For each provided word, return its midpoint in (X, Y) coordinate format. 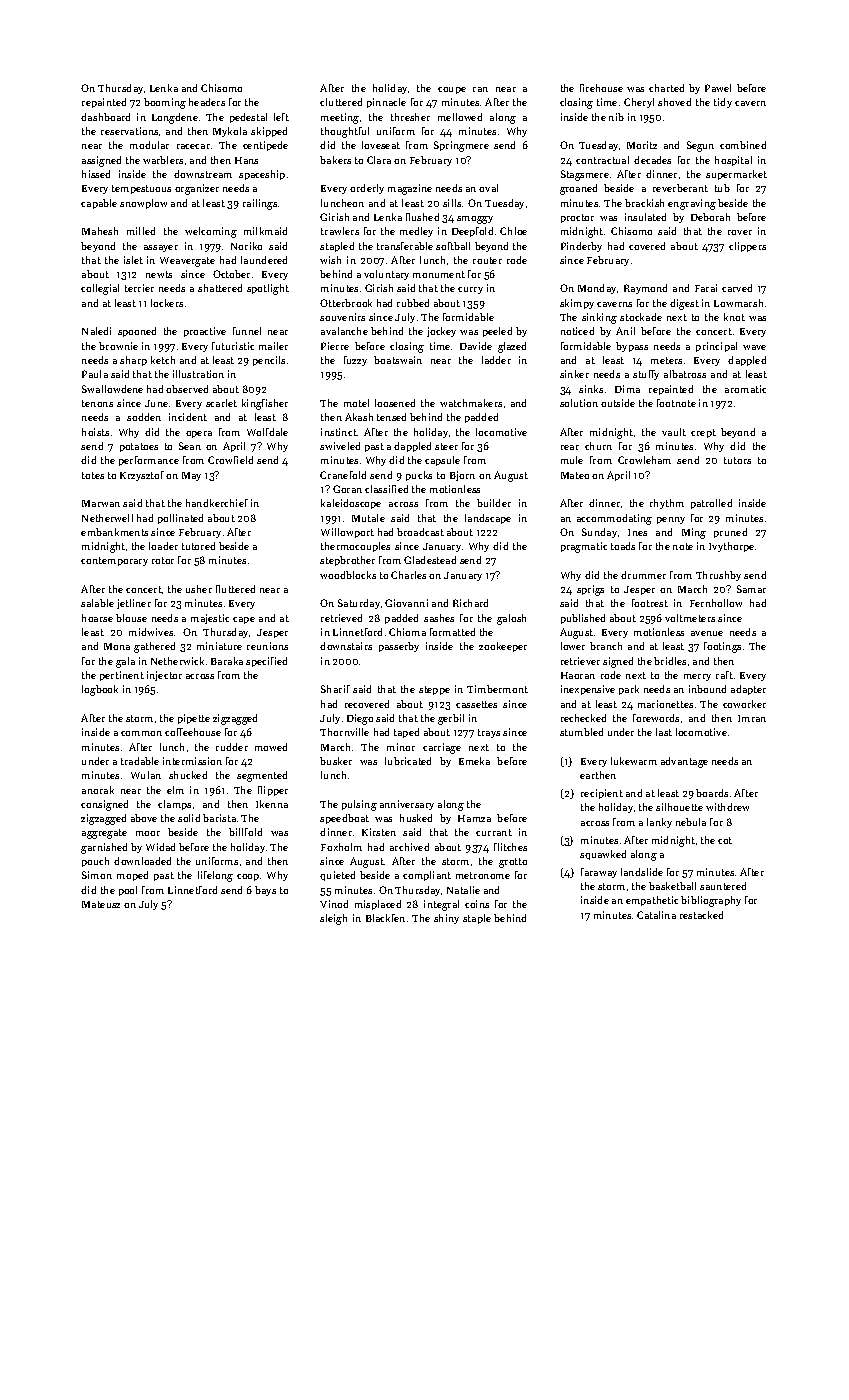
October (231, 274)
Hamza (474, 818)
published (583, 619)
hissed (96, 174)
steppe (434, 690)
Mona (117, 646)
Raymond (645, 289)
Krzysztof (142, 476)
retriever (580, 661)
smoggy (475, 220)
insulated (645, 217)
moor (148, 833)
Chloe (513, 231)
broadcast (420, 532)
